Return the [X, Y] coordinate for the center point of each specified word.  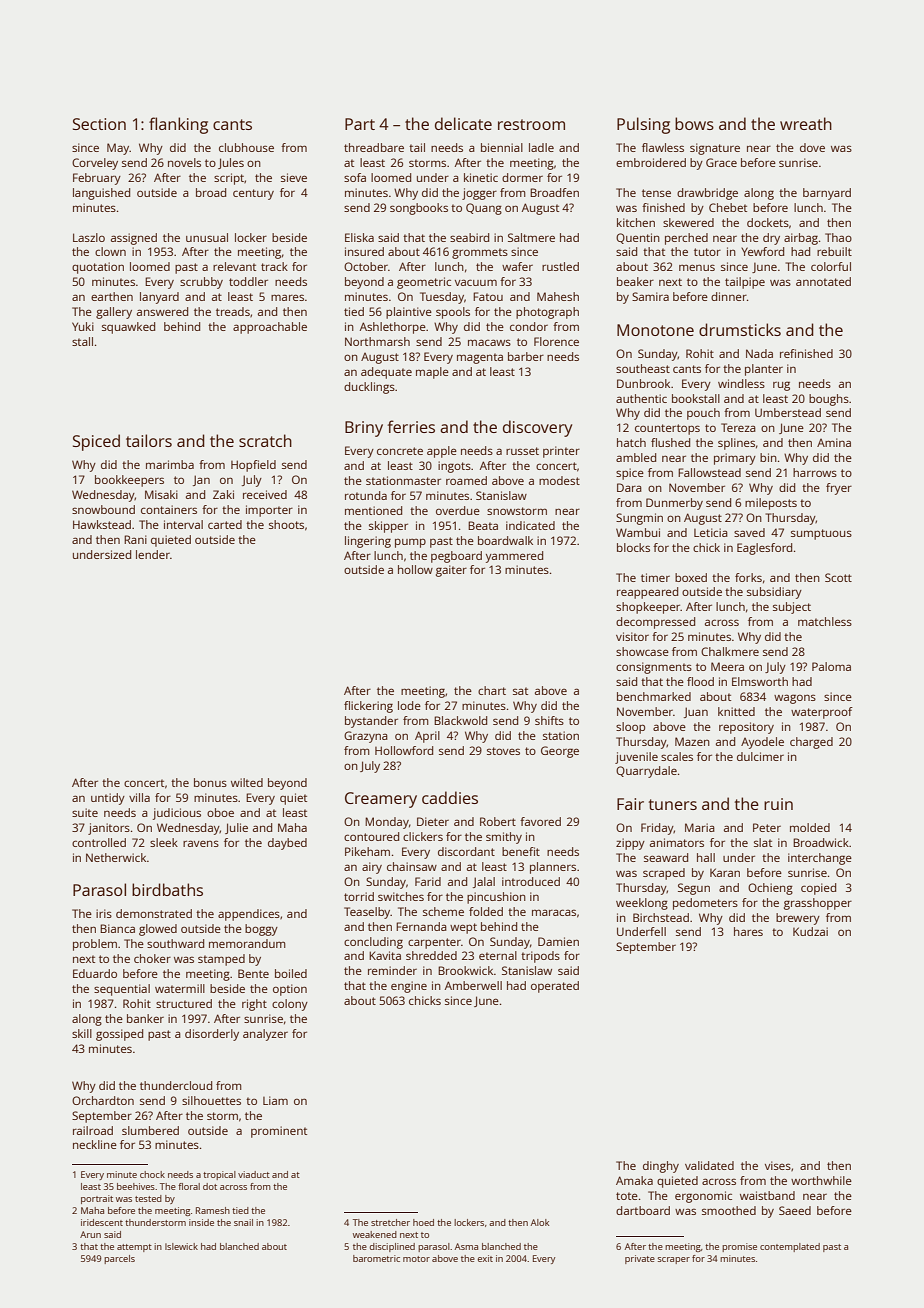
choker [152, 958]
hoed [423, 1222]
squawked [128, 328]
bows [694, 123]
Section [99, 124]
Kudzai [810, 931]
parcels [119, 1259]
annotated [823, 281]
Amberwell [473, 985]
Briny [364, 429]
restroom [531, 124]
